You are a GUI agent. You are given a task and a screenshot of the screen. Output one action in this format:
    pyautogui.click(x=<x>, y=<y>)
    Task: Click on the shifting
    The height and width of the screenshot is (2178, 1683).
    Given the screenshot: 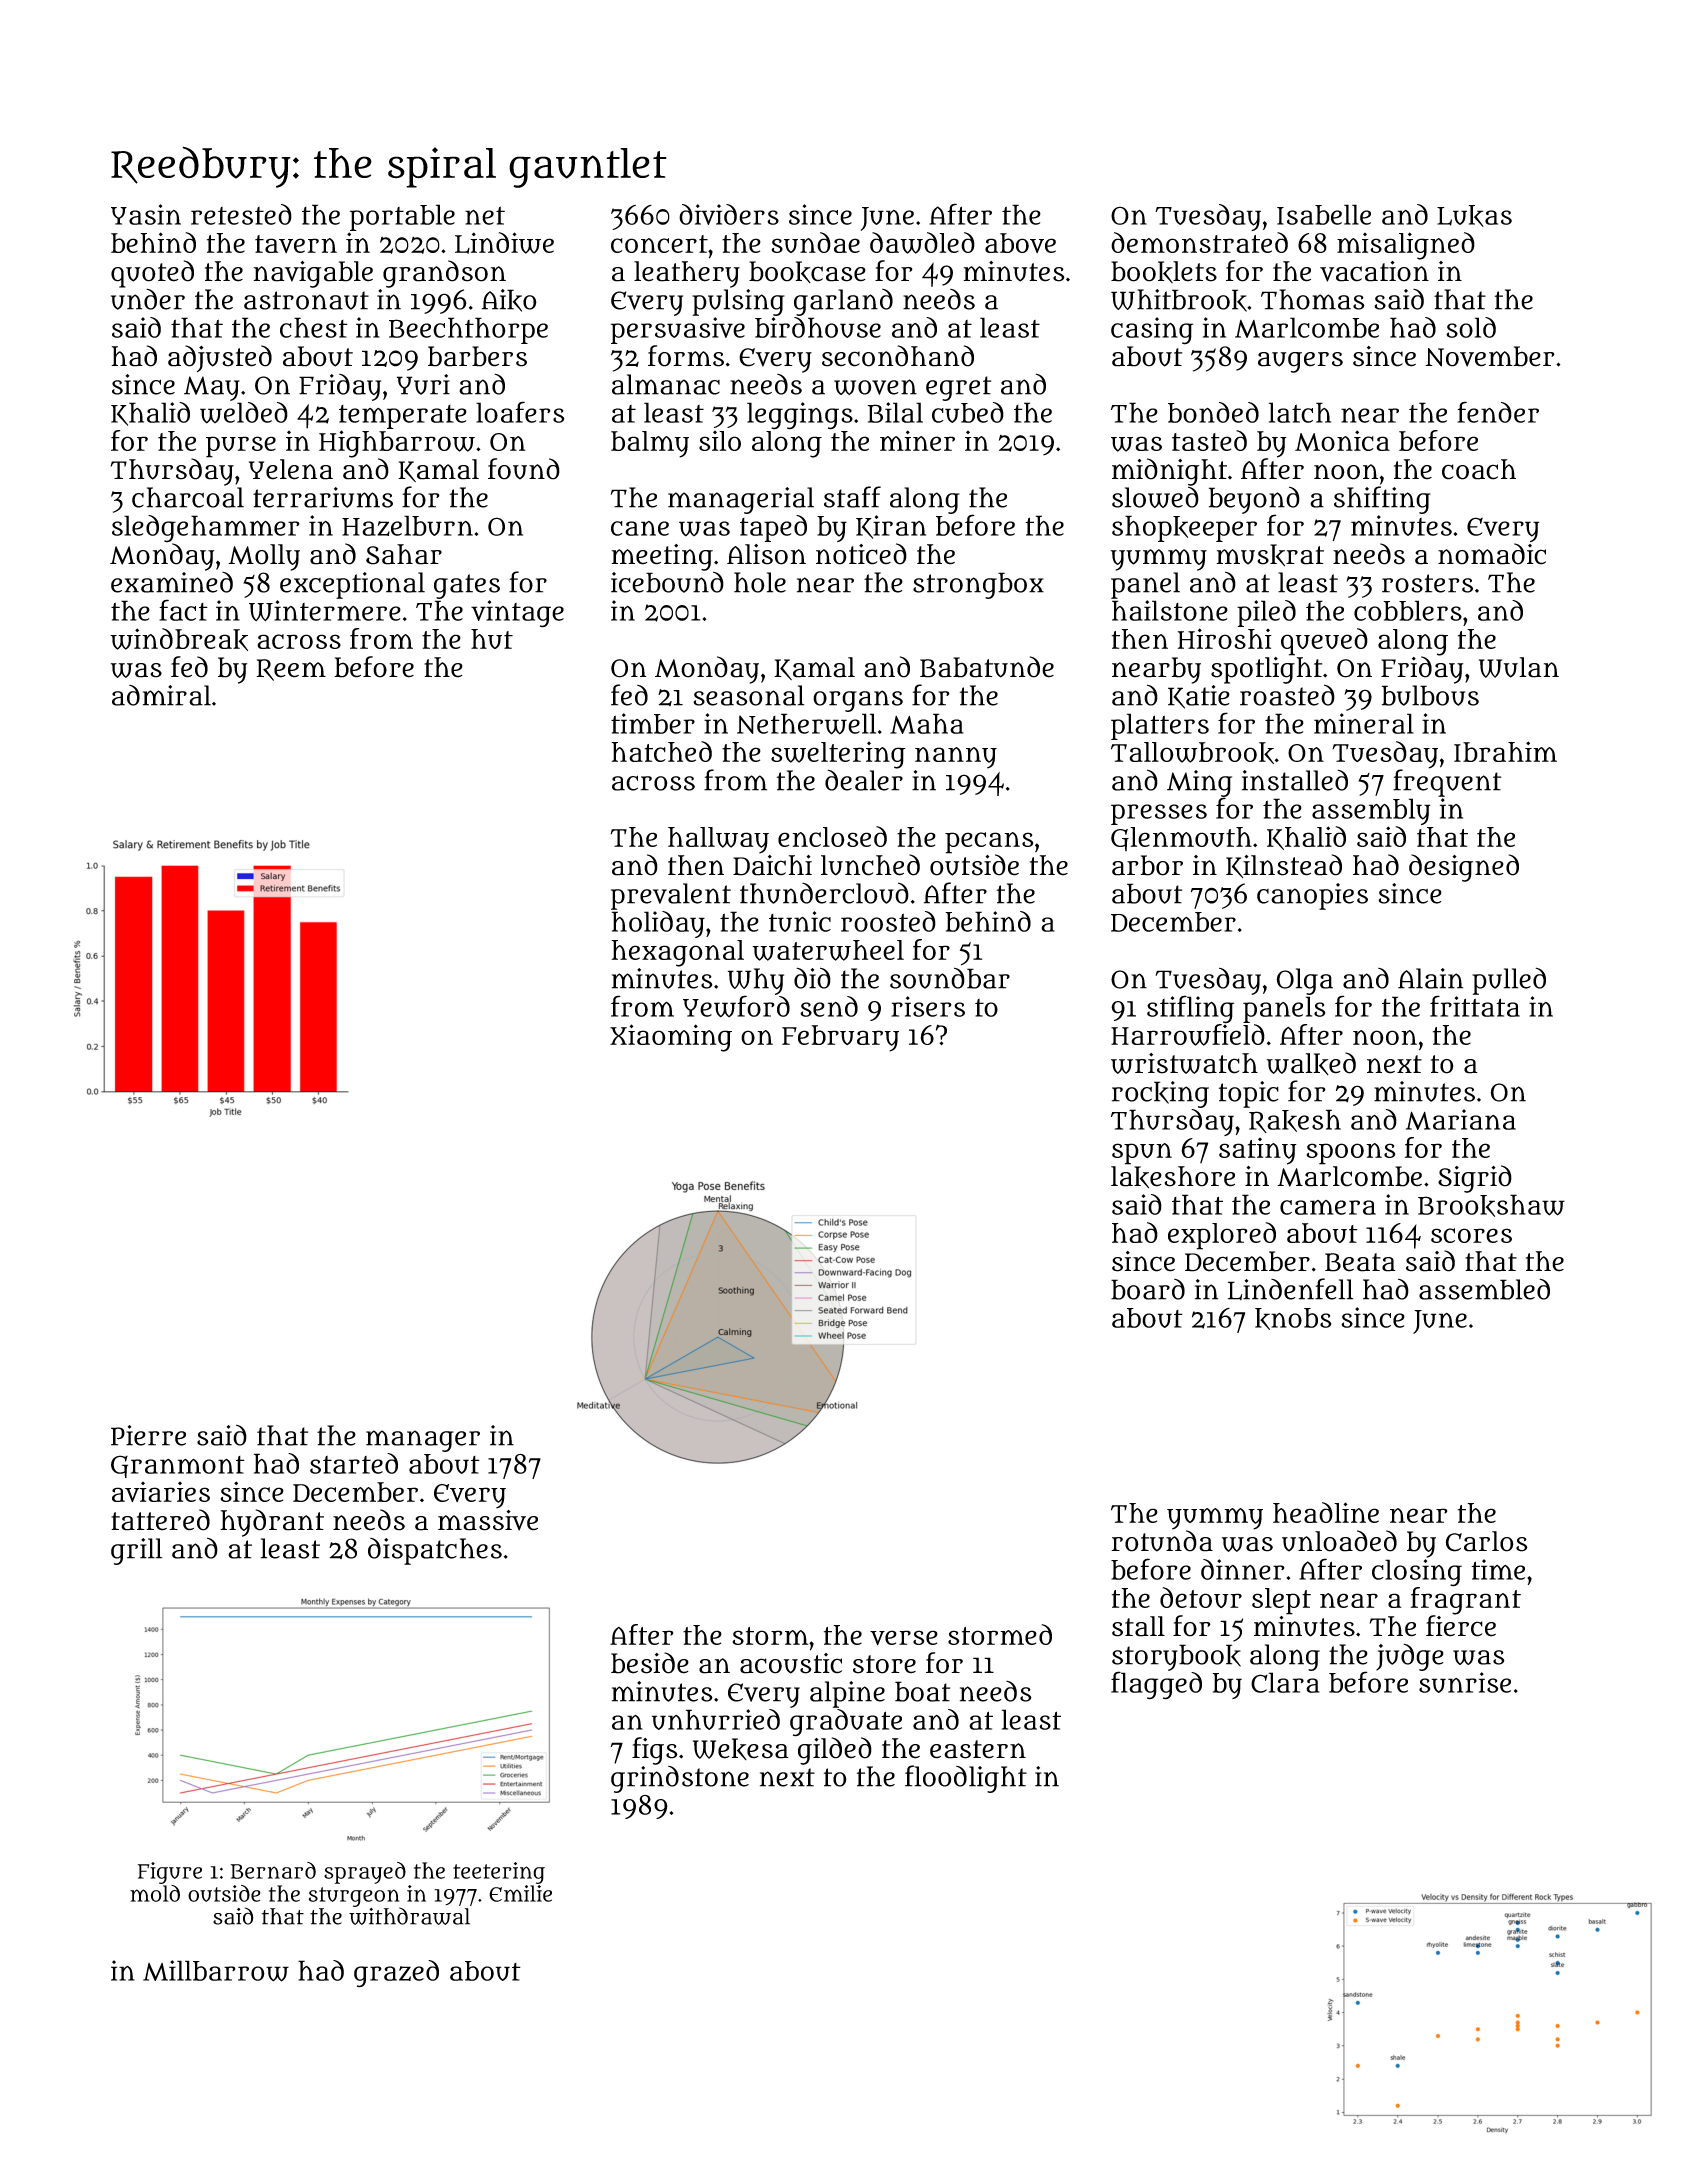 What is the action you would take?
    pyautogui.click(x=1382, y=500)
